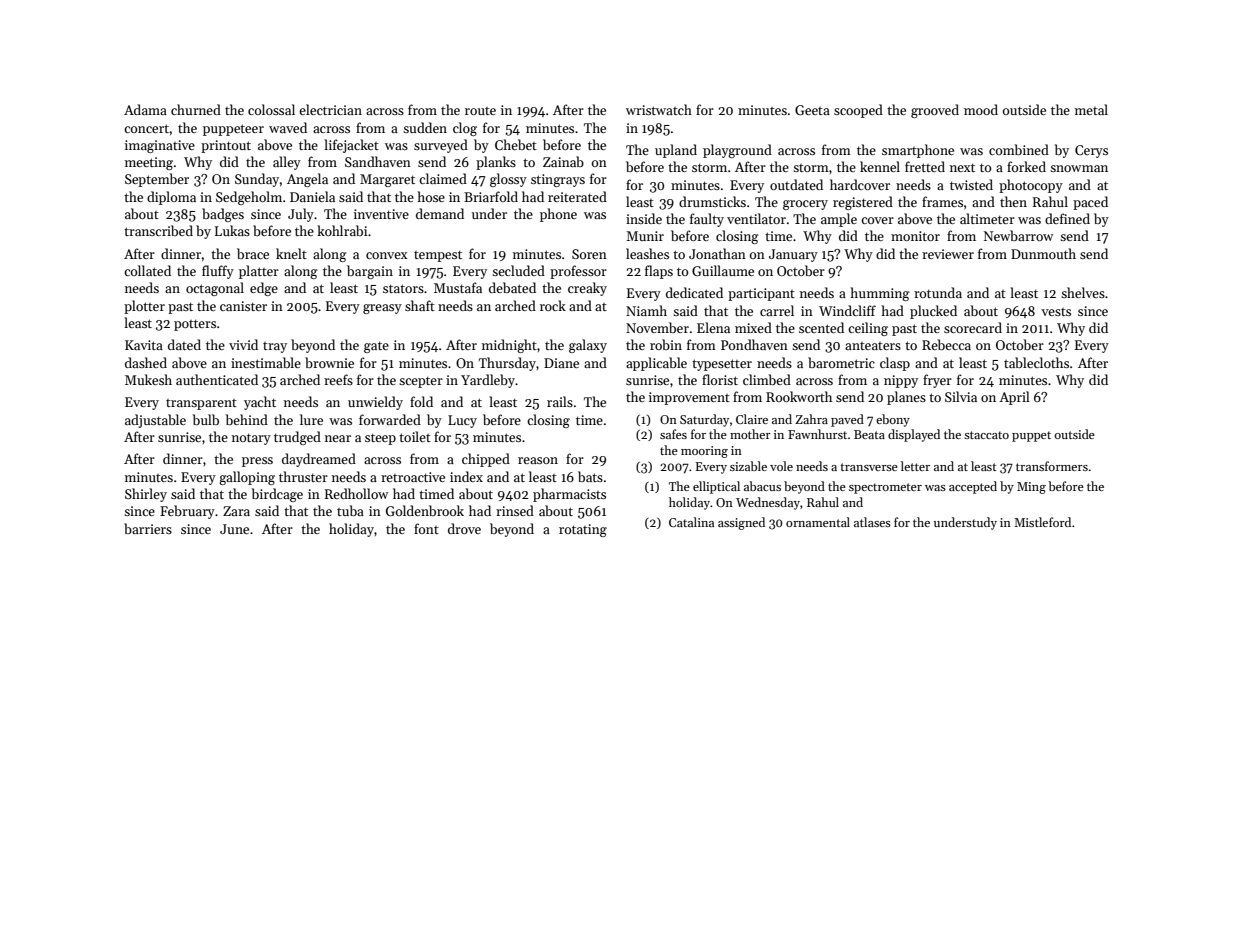 Image resolution: width=1233 pixels, height=952 pixels. Describe the element at coordinates (933, 312) in the screenshot. I see `plucked` at that location.
